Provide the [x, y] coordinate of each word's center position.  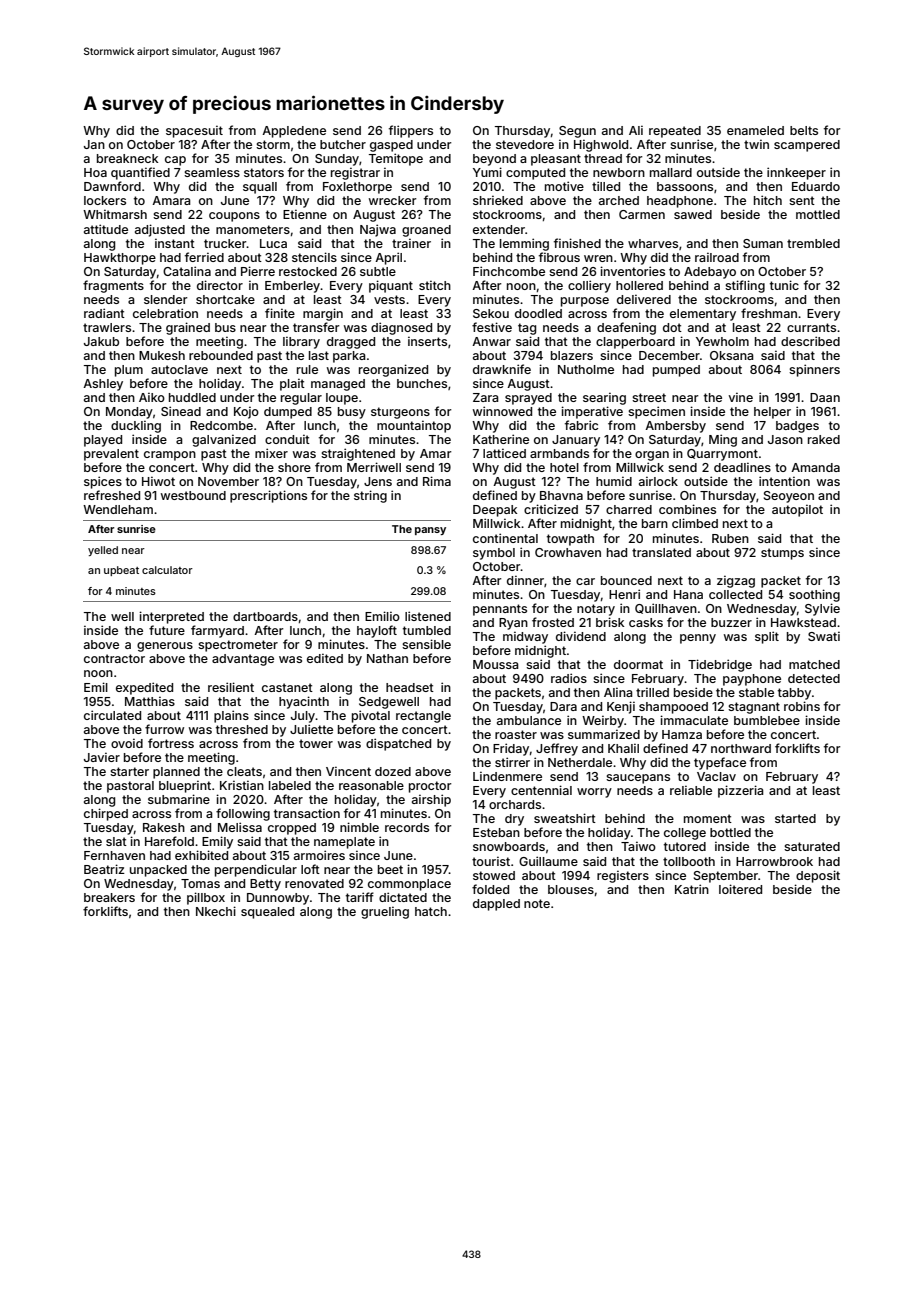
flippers [411, 131]
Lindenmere [507, 776]
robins [802, 706]
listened [428, 616]
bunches [422, 383]
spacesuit [194, 131]
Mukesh [162, 355]
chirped [106, 814]
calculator [167, 570]
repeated [675, 132]
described [810, 341]
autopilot [797, 510]
